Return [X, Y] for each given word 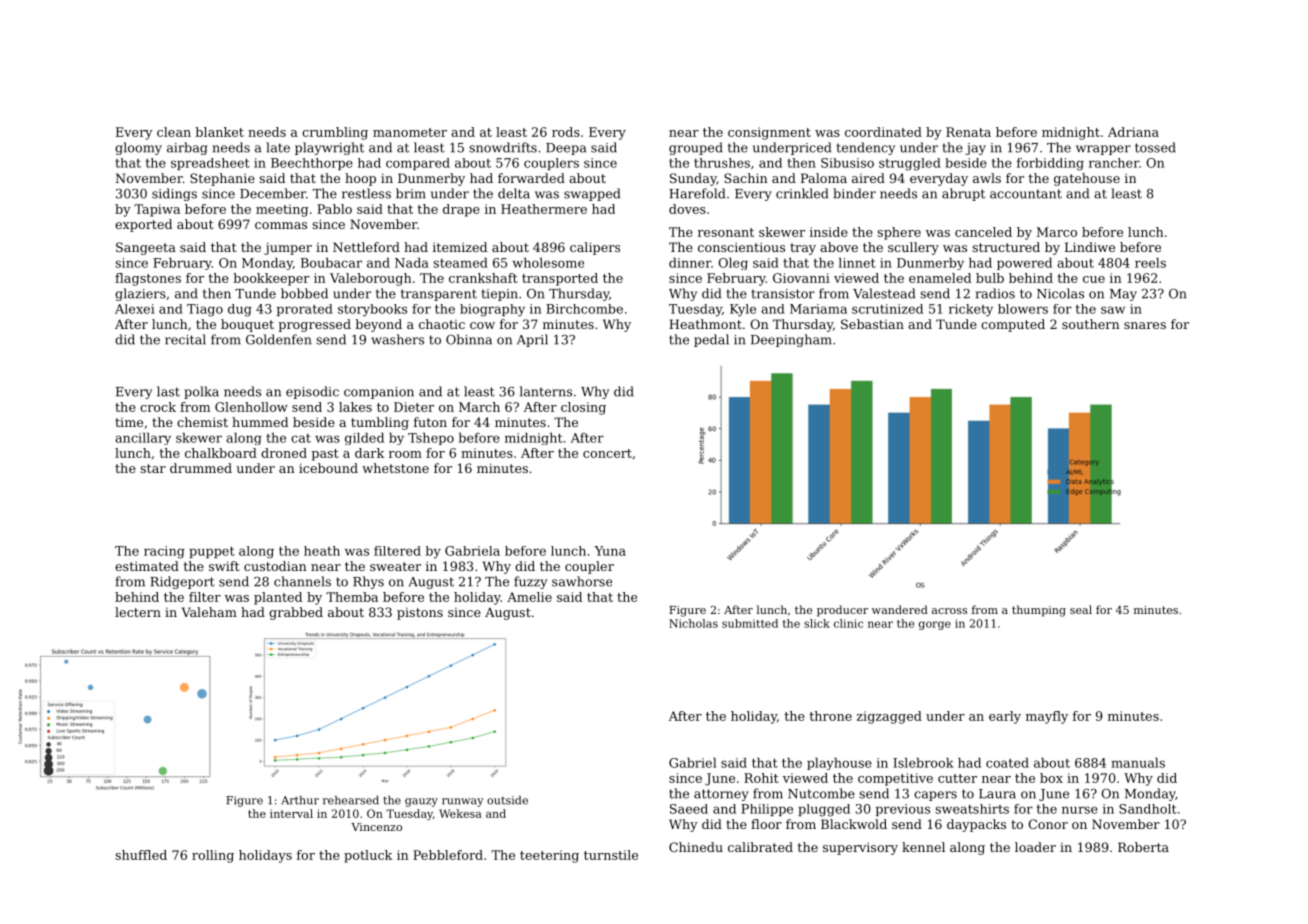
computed [1013, 325]
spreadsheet [210, 164]
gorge [935, 625]
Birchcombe [584, 309]
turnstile [611, 855]
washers [397, 339]
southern [1091, 324]
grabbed [296, 613]
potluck [368, 856]
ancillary [143, 439]
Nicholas [693, 623]
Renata [968, 132]
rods [566, 132]
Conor [1048, 824]
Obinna [469, 339]
